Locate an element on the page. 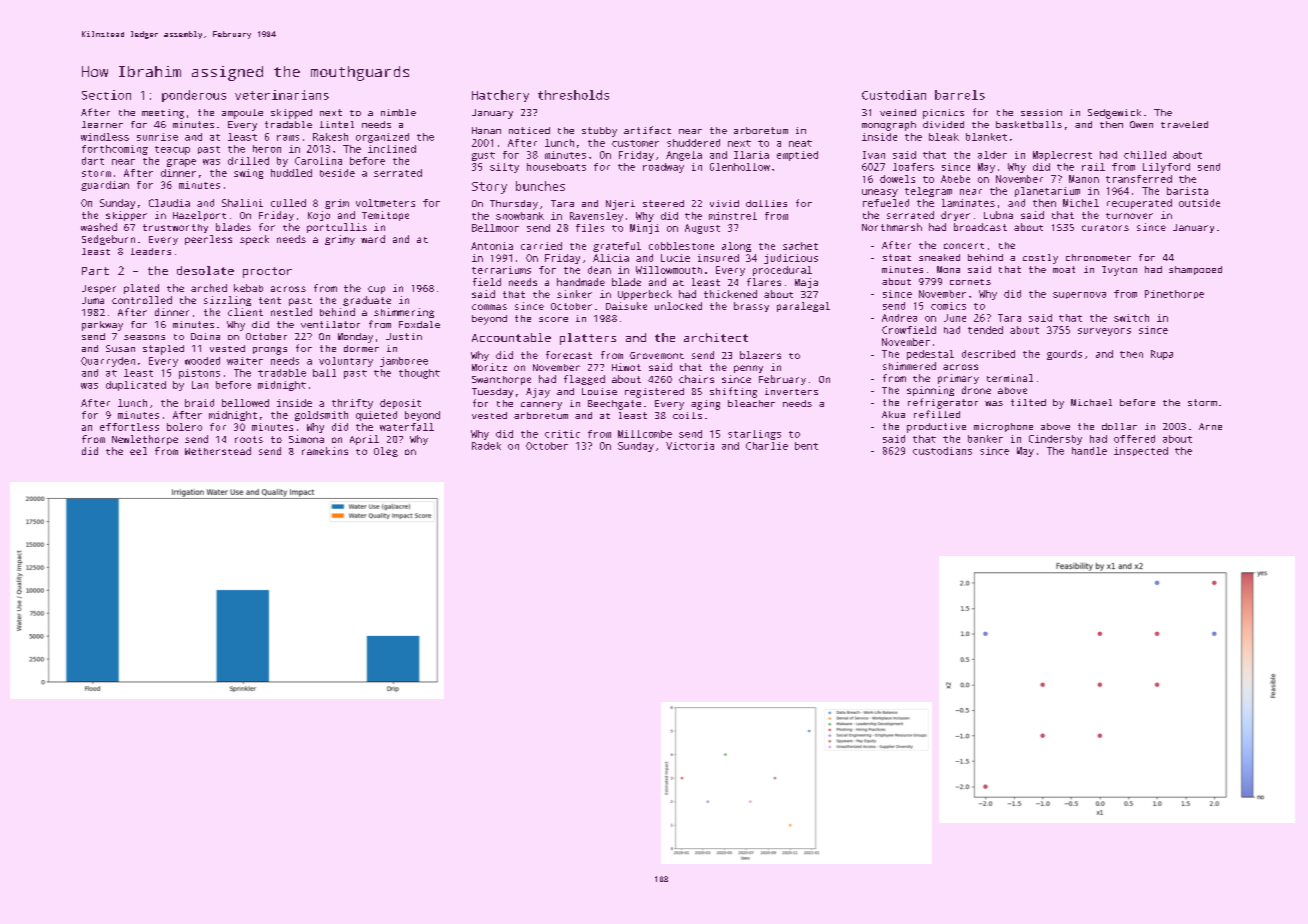 The image size is (1308, 924). sneaked is located at coordinates (939, 257).
